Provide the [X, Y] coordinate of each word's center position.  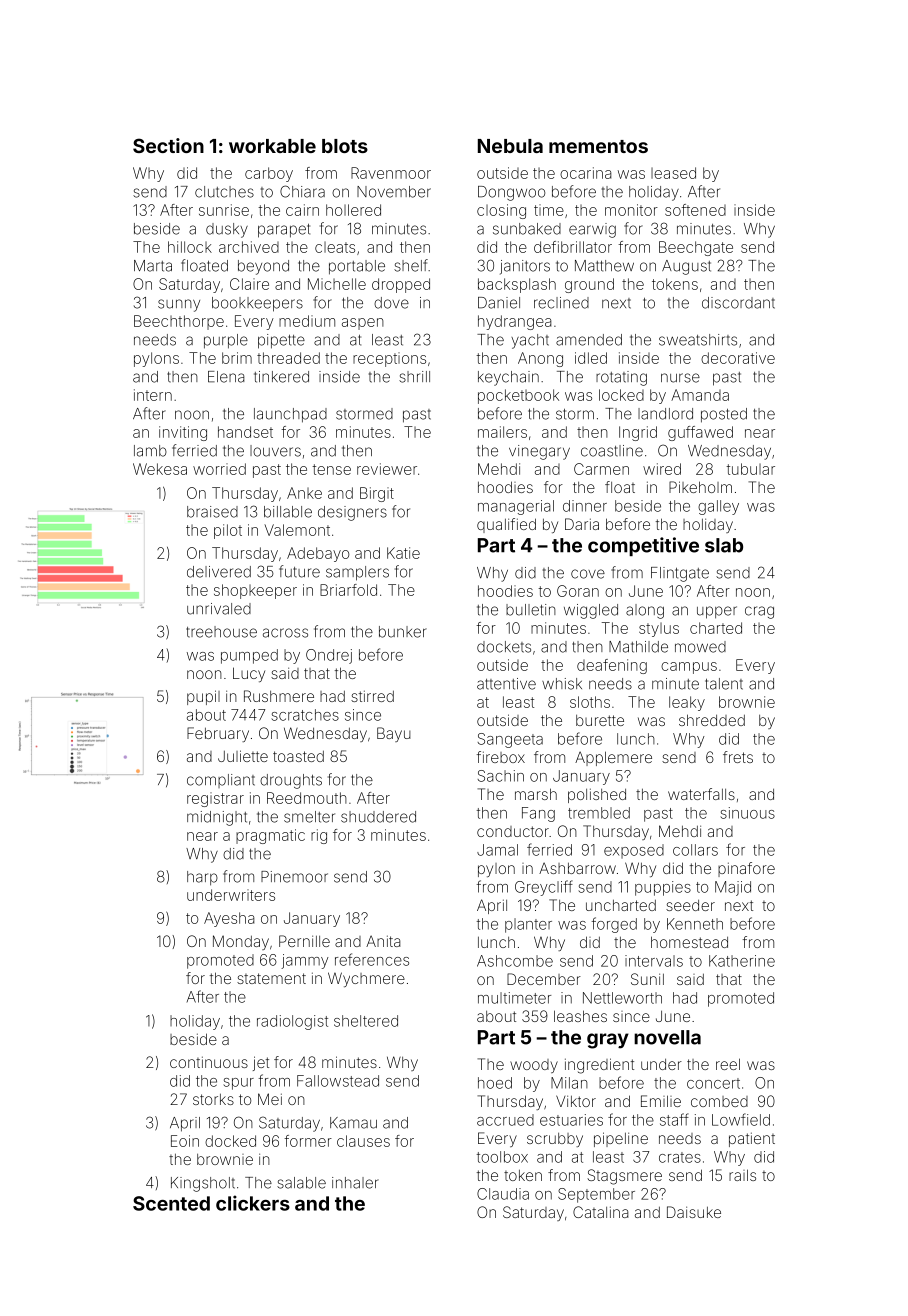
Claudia [503, 1194]
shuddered [378, 817]
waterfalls [701, 794]
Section [168, 145]
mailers [502, 432]
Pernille [304, 941]
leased [673, 173]
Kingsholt [203, 1184]
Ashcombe [515, 961]
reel [728, 1064]
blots [345, 146]
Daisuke [694, 1212]
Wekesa [160, 469]
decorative [738, 358]
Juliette [243, 756]
